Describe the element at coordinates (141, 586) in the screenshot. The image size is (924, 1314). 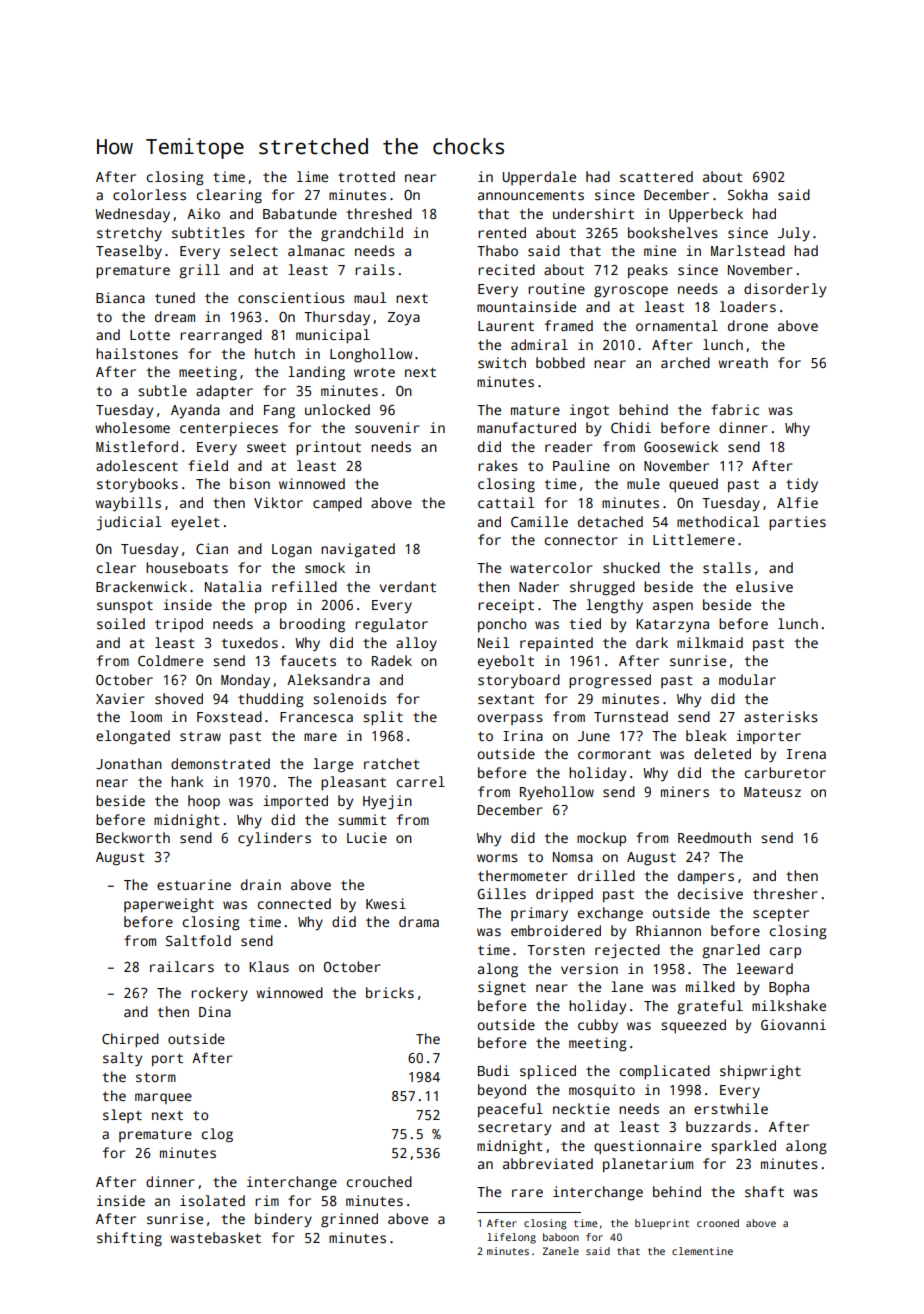
I see `Brackenwick` at that location.
